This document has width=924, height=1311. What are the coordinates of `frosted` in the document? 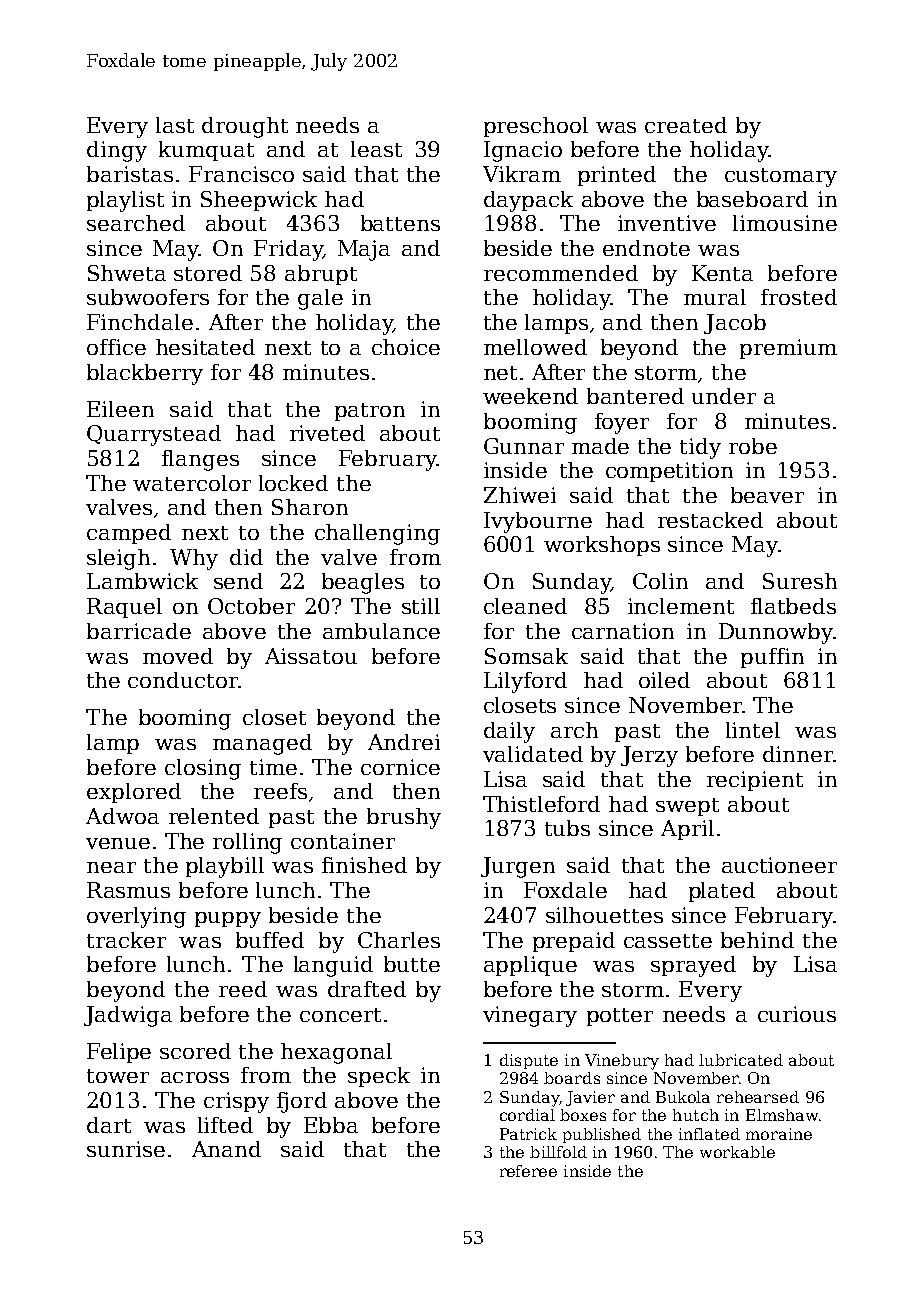 It's located at (799, 297).
